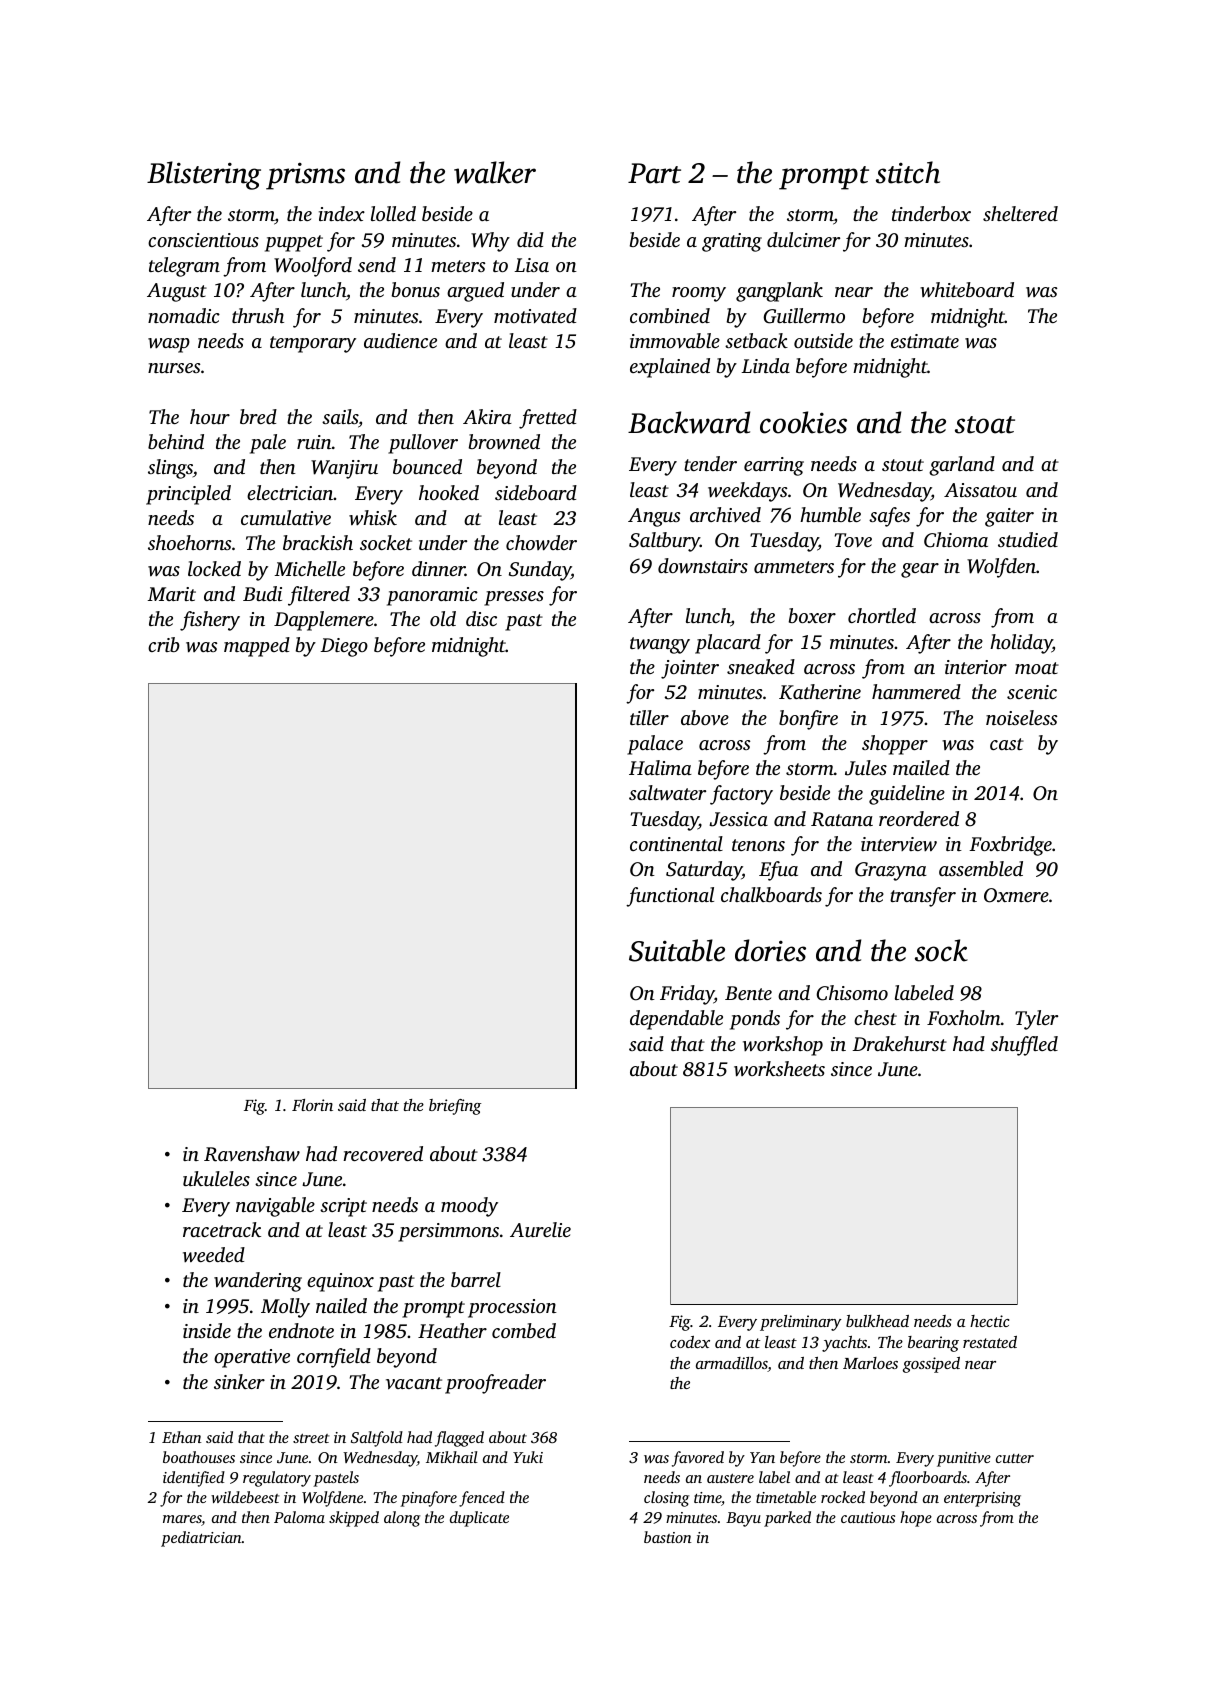  I want to click on garland, so click(962, 466).
